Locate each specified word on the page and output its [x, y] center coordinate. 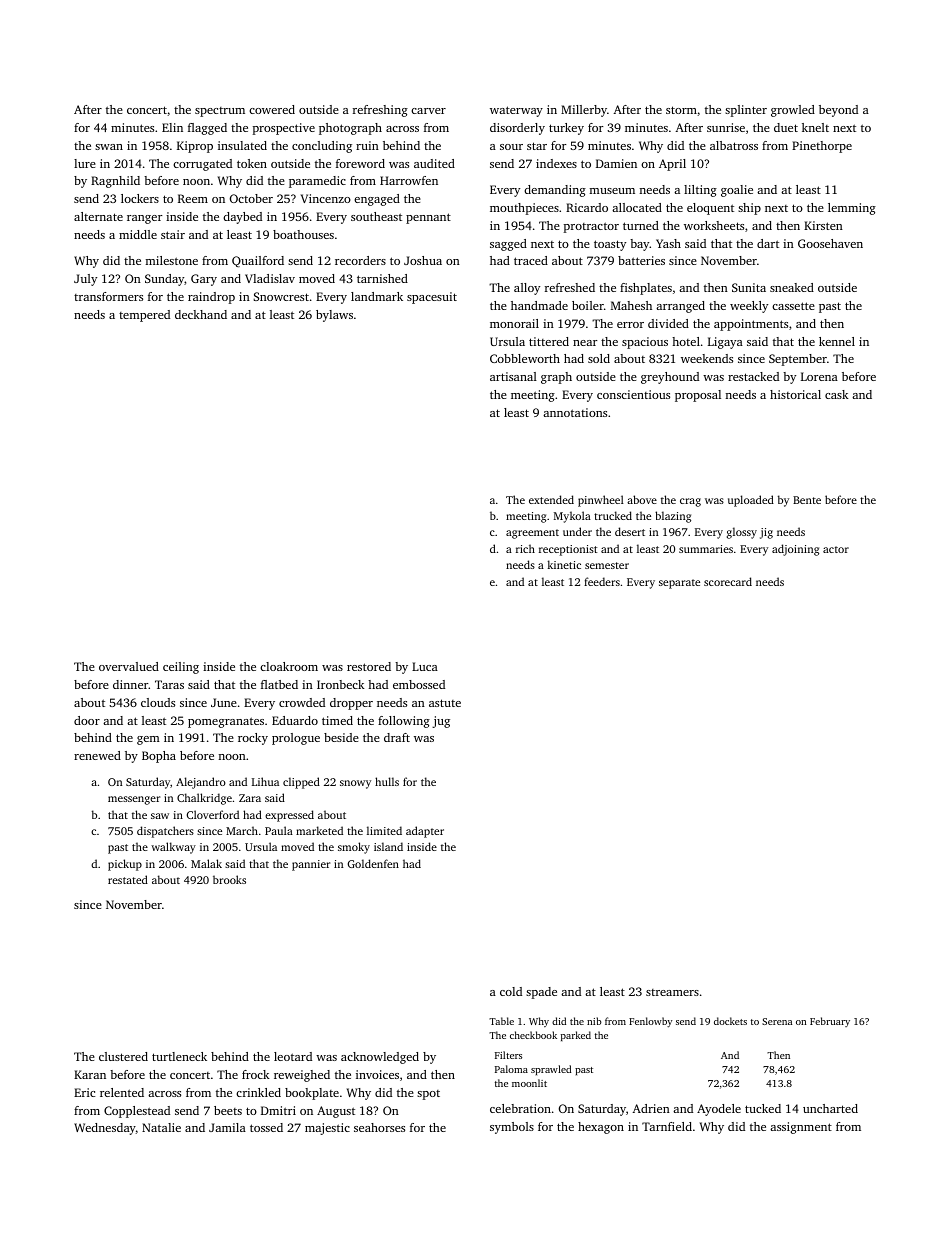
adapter [425, 832]
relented [122, 1092]
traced [531, 260]
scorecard [728, 581]
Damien [616, 163]
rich [525, 548]
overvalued [129, 666]
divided [668, 323]
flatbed [279, 684]
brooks [229, 879]
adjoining [795, 550]
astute [445, 703]
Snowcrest [281, 296]
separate [679, 584]
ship [749, 209]
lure [85, 163]
